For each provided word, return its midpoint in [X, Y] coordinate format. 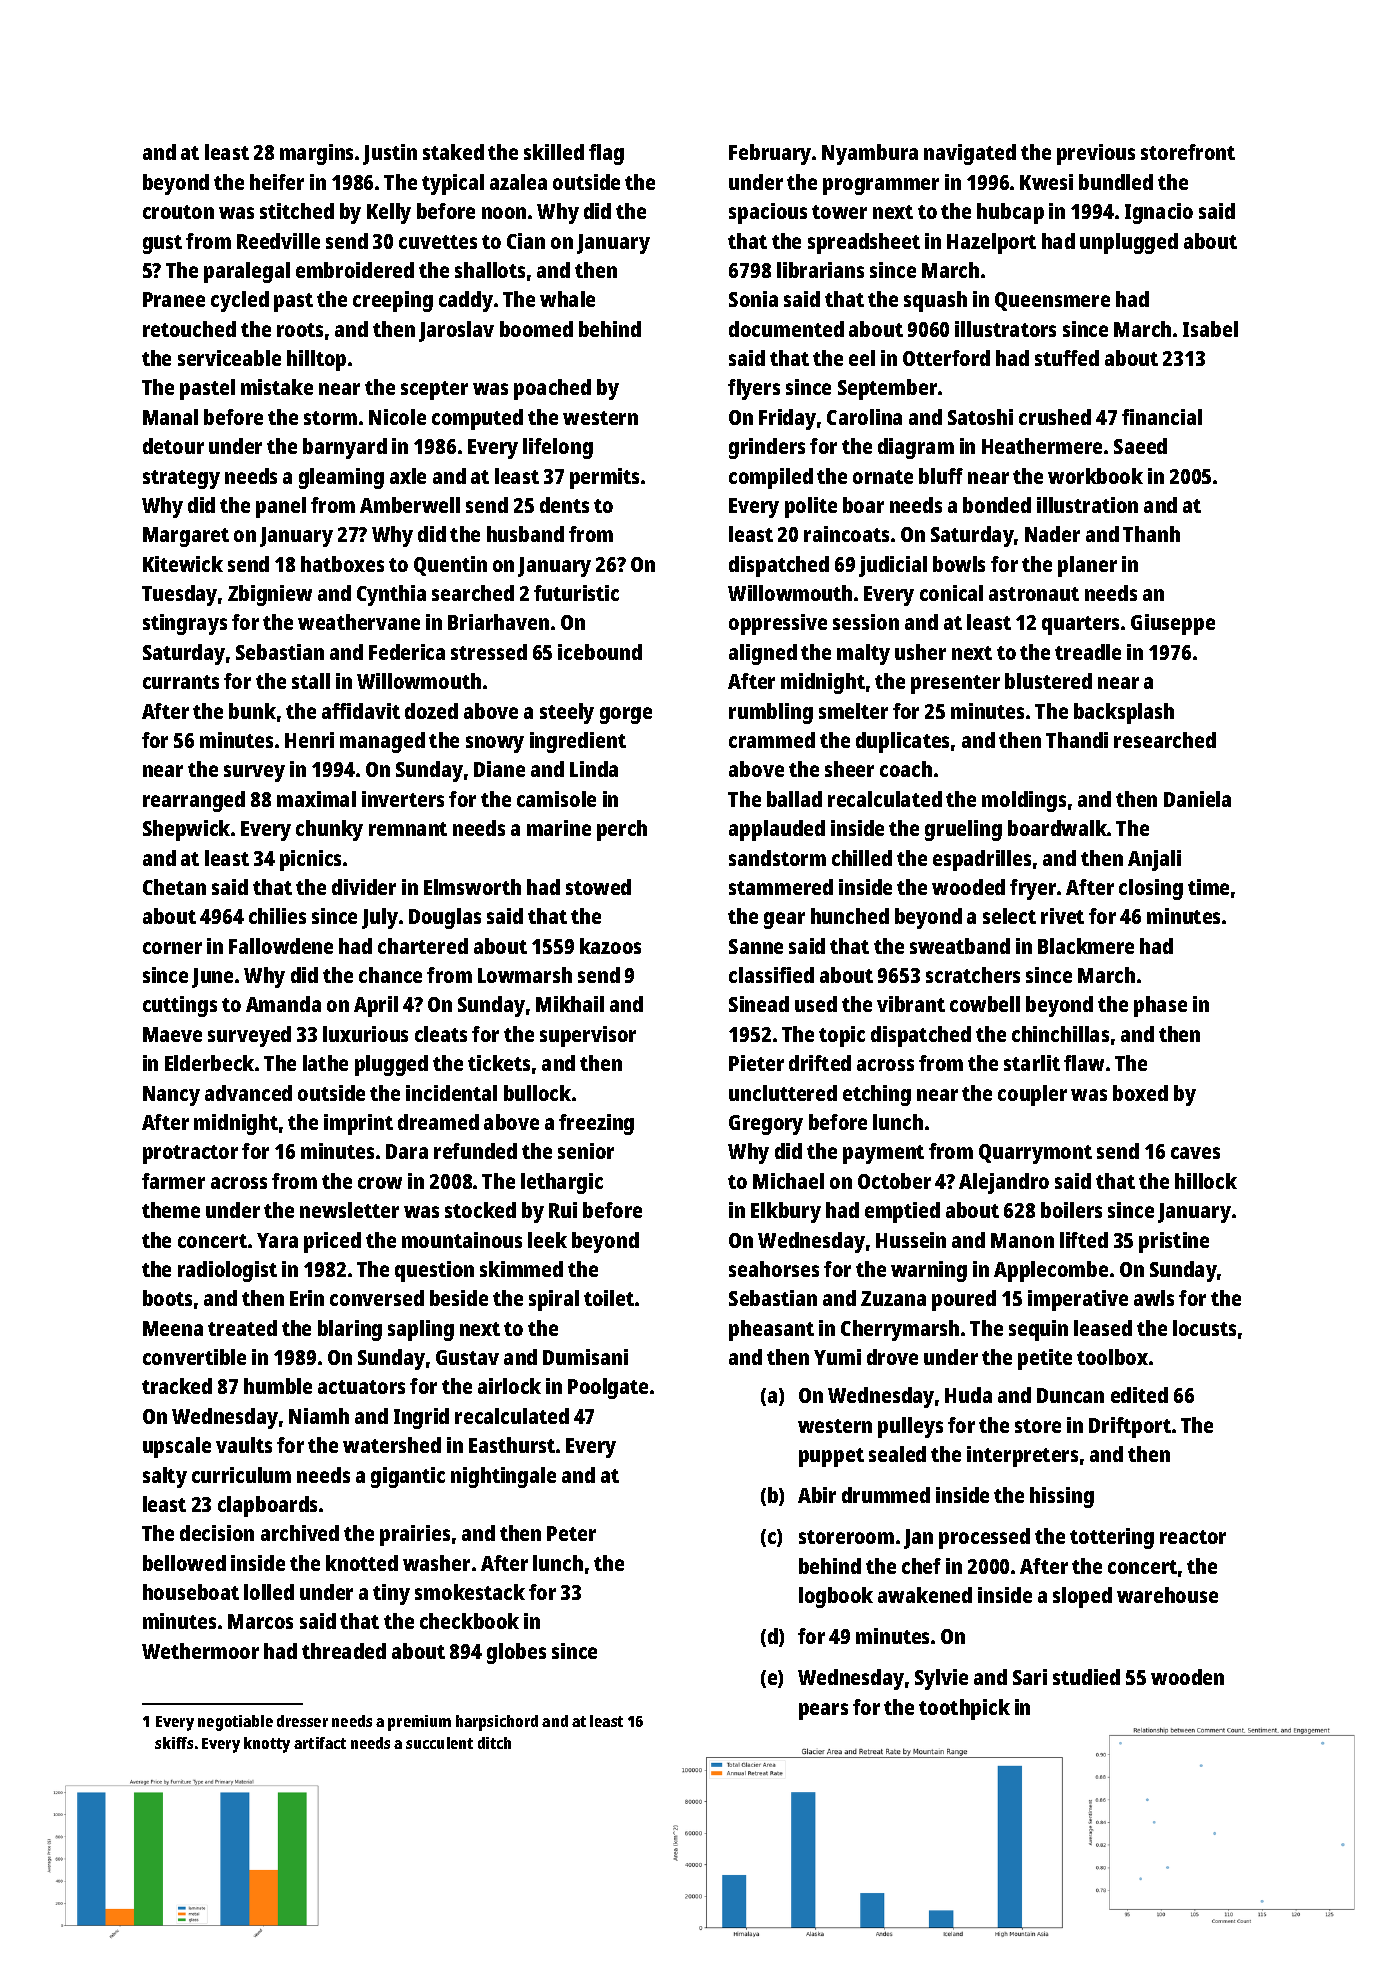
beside [459, 1298]
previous [1096, 154]
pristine [1174, 1242]
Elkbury [786, 1212]
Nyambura [870, 154]
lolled [269, 1592]
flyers [754, 389]
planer [1087, 566]
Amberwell [410, 505]
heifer [277, 182]
